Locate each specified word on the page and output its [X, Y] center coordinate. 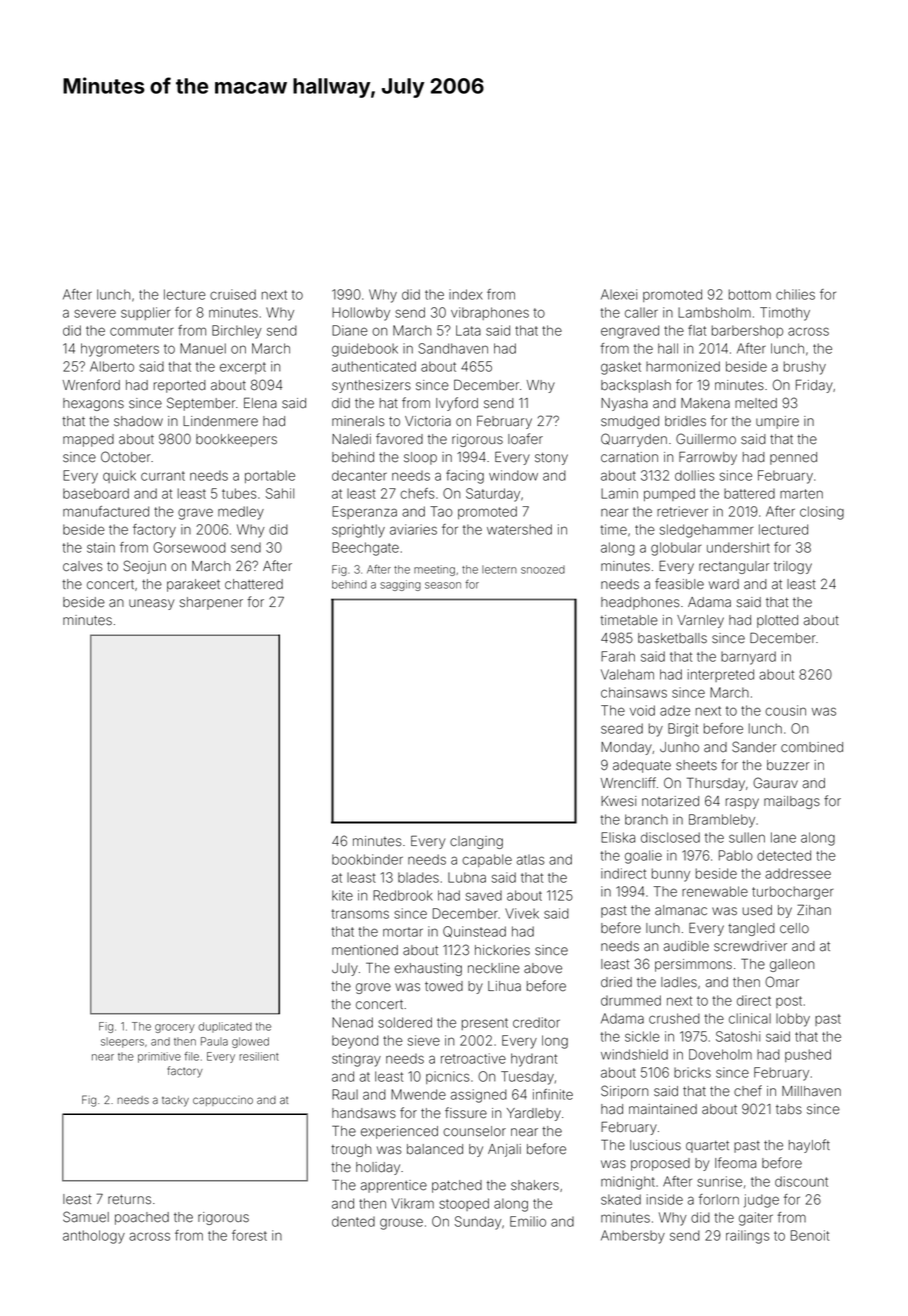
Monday [626, 748]
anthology [94, 1237]
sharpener [211, 603]
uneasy [151, 604]
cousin [785, 710]
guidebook [365, 350]
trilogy [793, 567]
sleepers [122, 1042]
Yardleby [534, 1114]
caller [641, 312]
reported [180, 386]
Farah [618, 656]
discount [801, 1181]
